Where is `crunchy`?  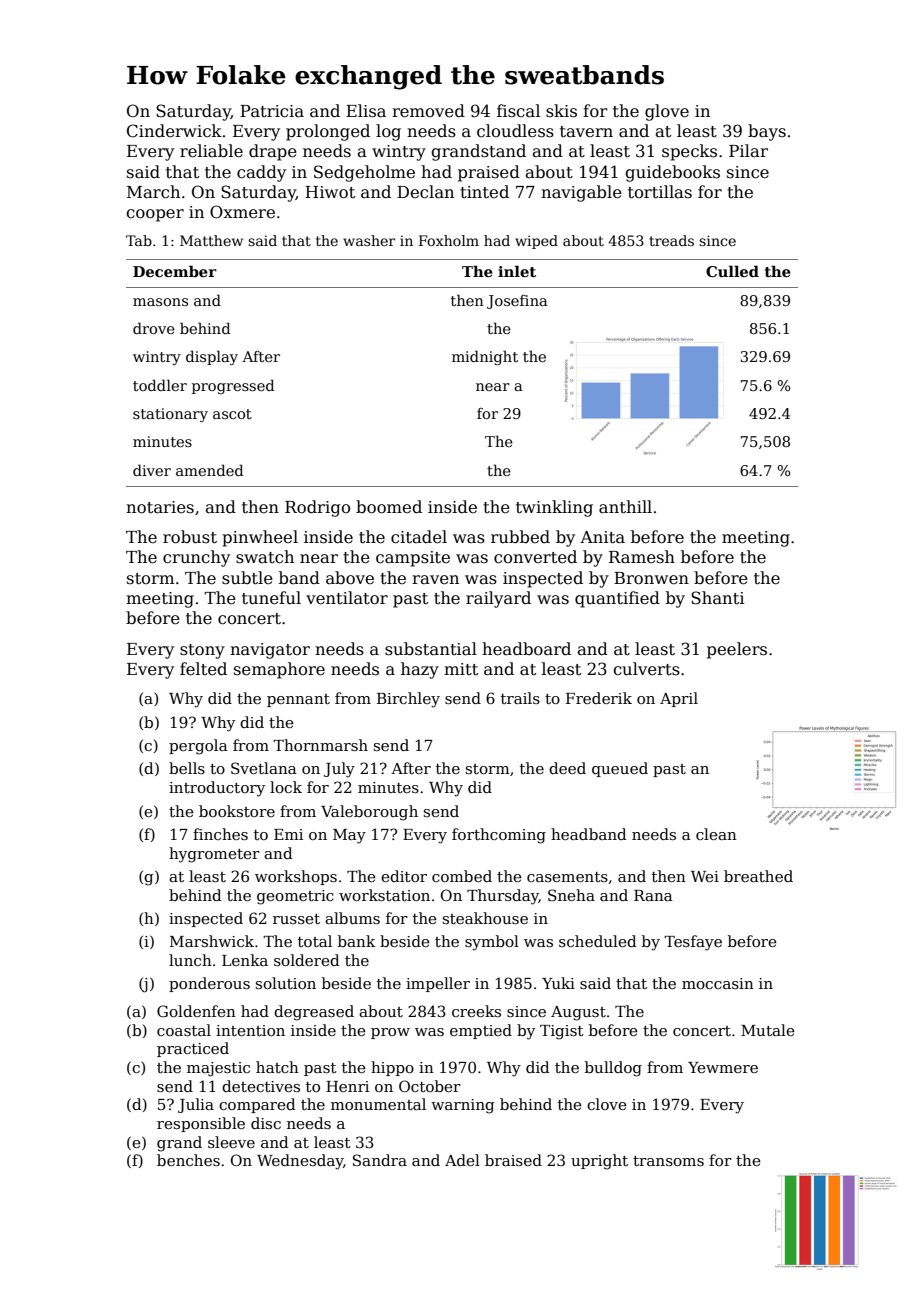 crunchy is located at coordinates (196, 558).
